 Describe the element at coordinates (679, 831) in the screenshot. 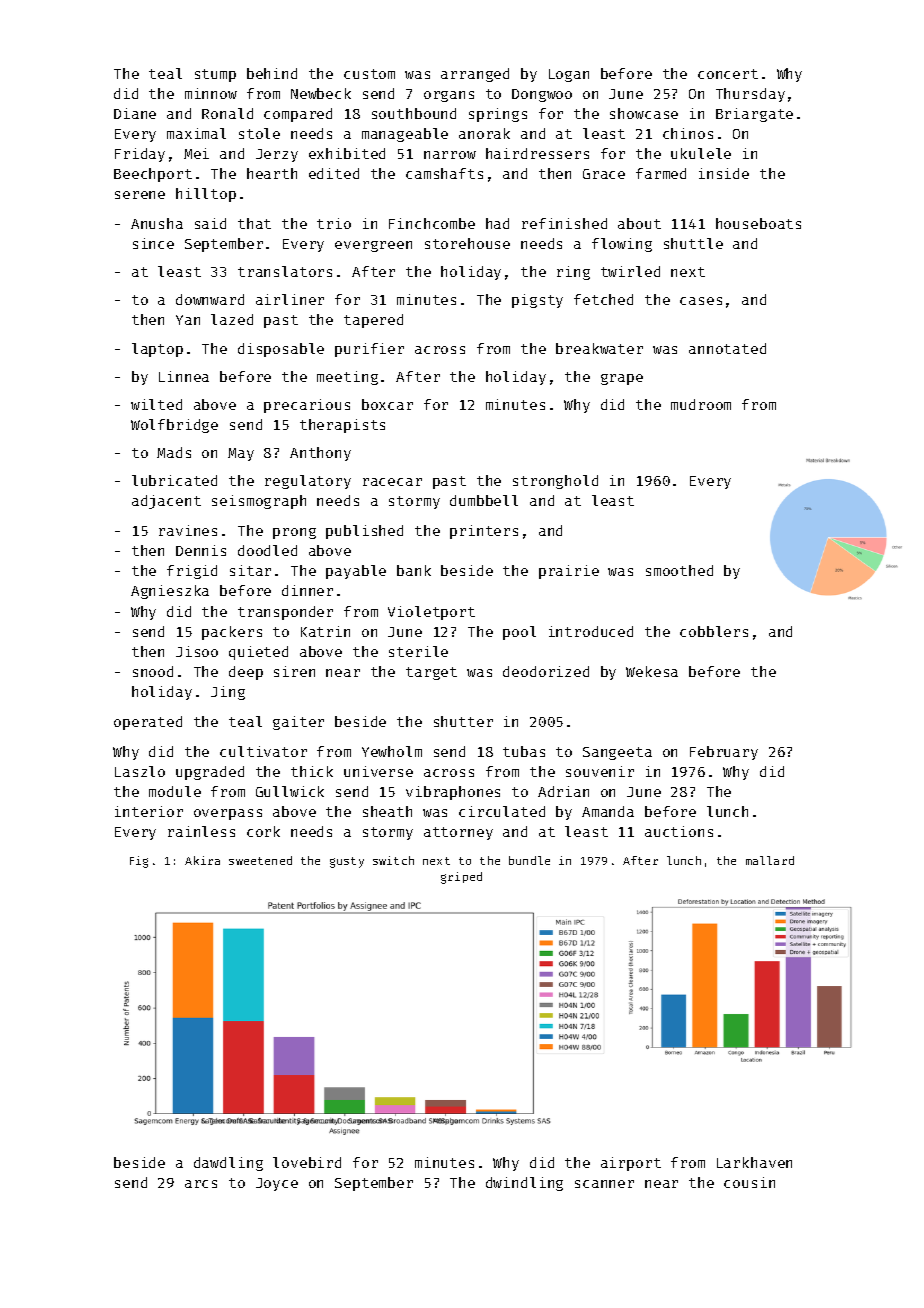

I see `auctions` at that location.
